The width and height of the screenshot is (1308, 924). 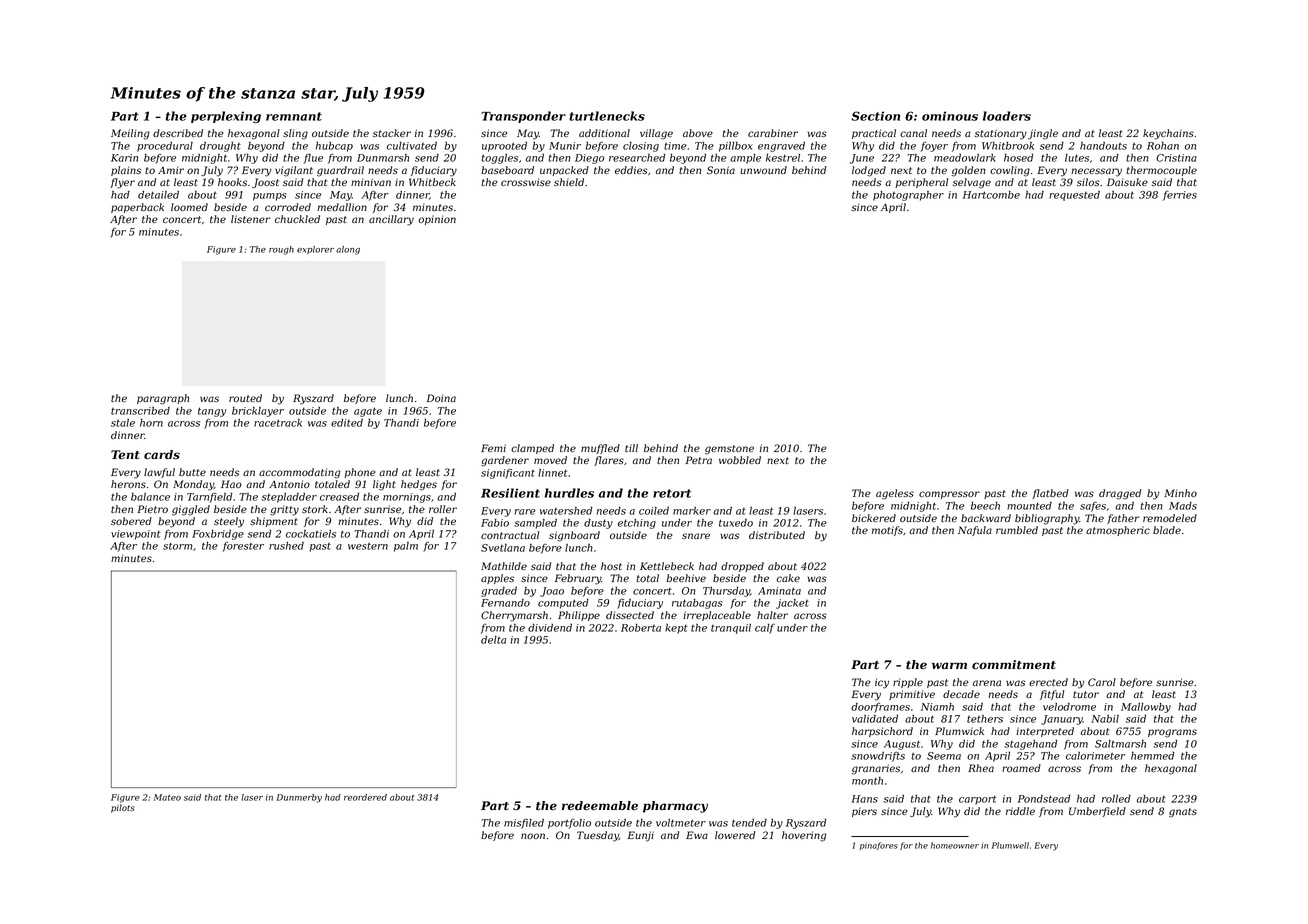 I want to click on noon, so click(x=533, y=836).
